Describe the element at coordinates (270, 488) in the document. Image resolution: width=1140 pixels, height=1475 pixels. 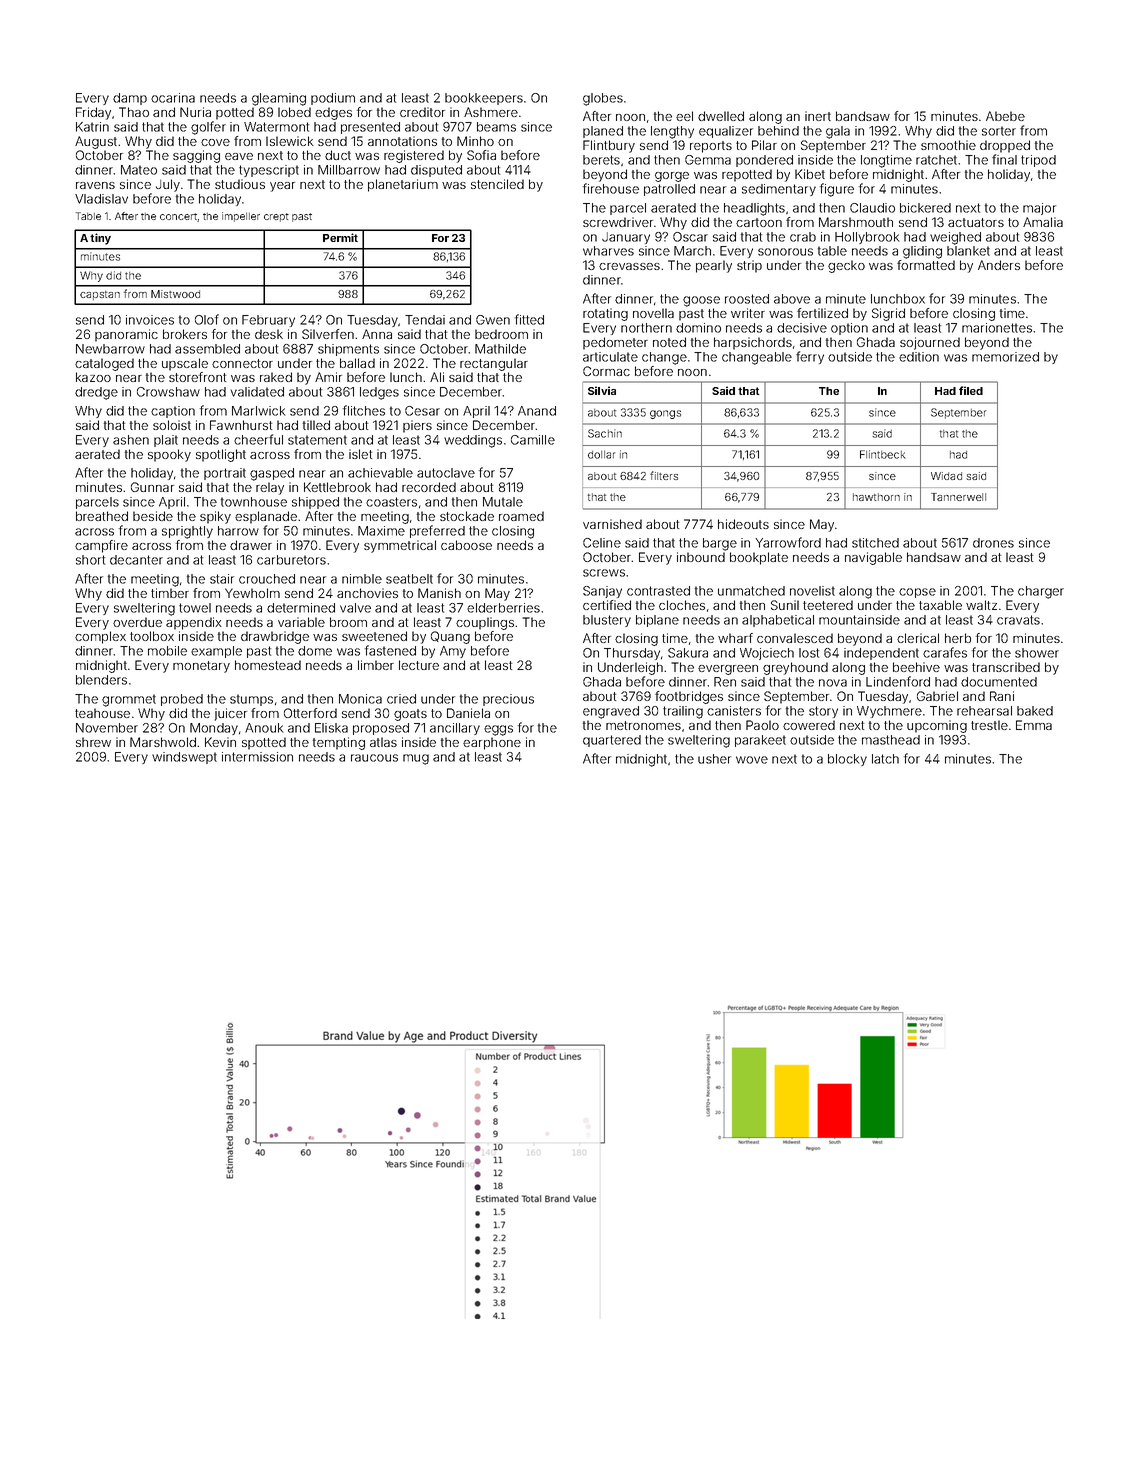
I see `relay` at that location.
